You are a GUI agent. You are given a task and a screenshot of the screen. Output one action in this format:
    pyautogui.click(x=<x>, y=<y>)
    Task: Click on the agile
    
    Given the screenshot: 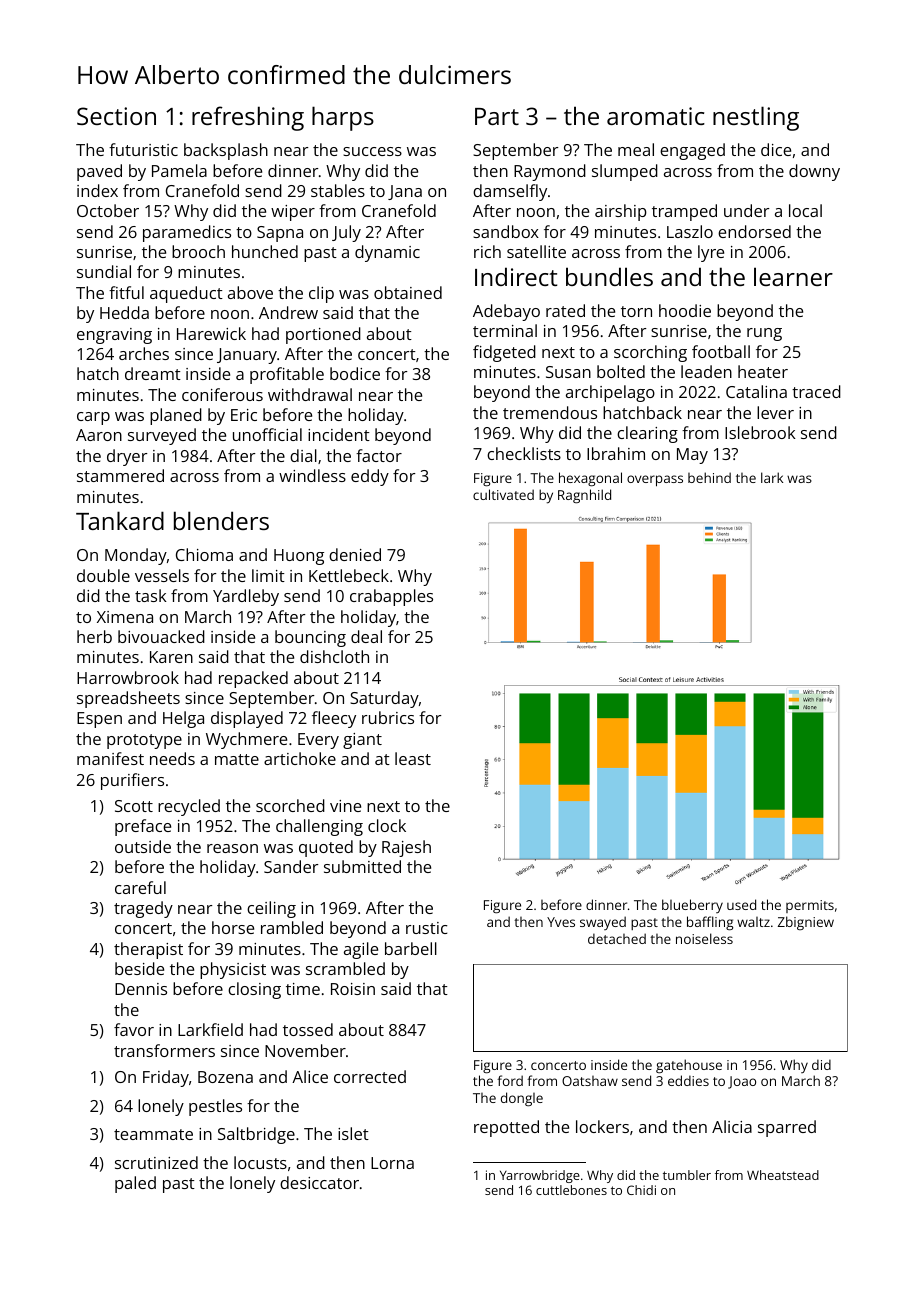 What is the action you would take?
    pyautogui.click(x=361, y=950)
